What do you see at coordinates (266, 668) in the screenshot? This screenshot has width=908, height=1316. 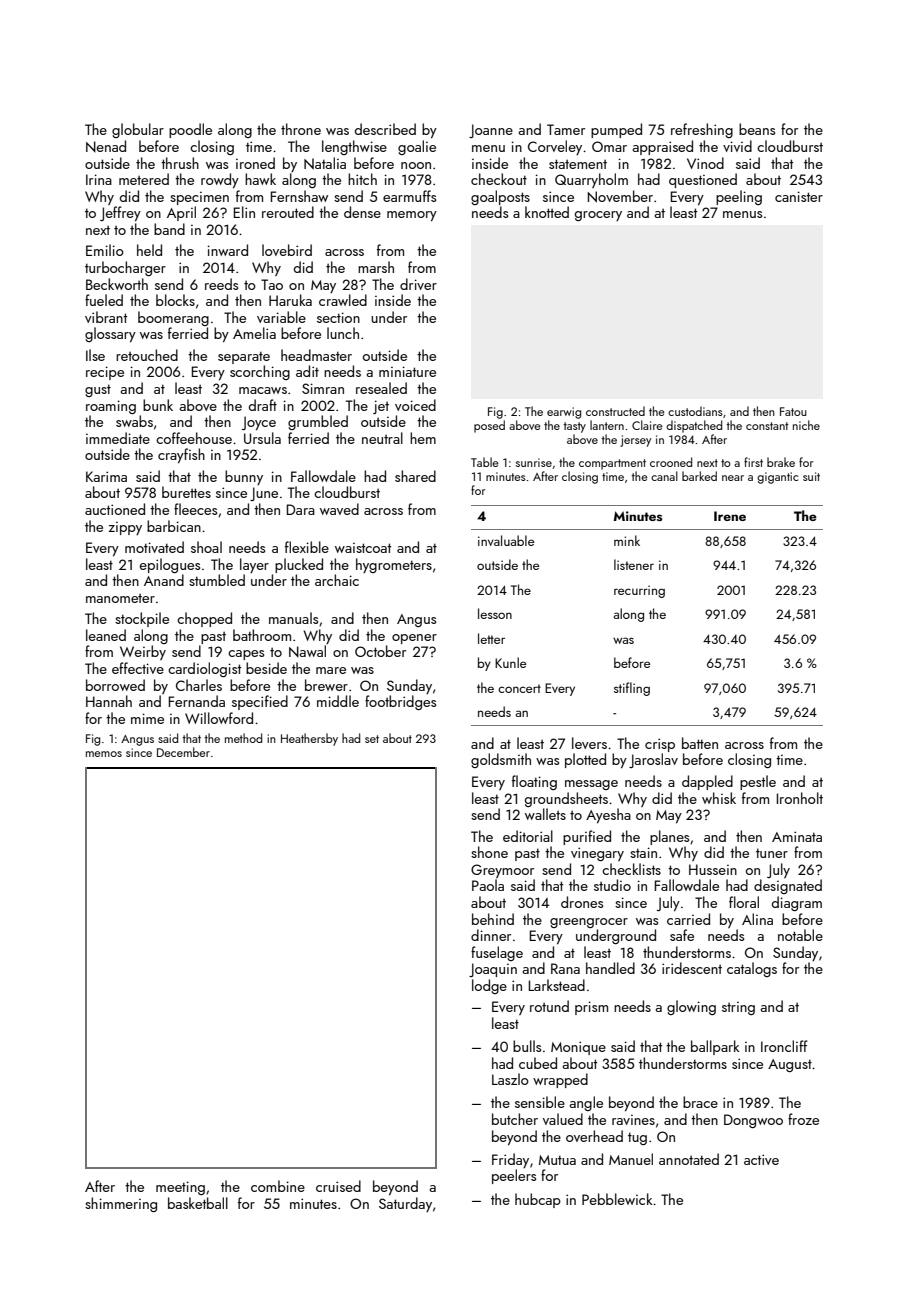 I see `beside` at bounding box center [266, 668].
